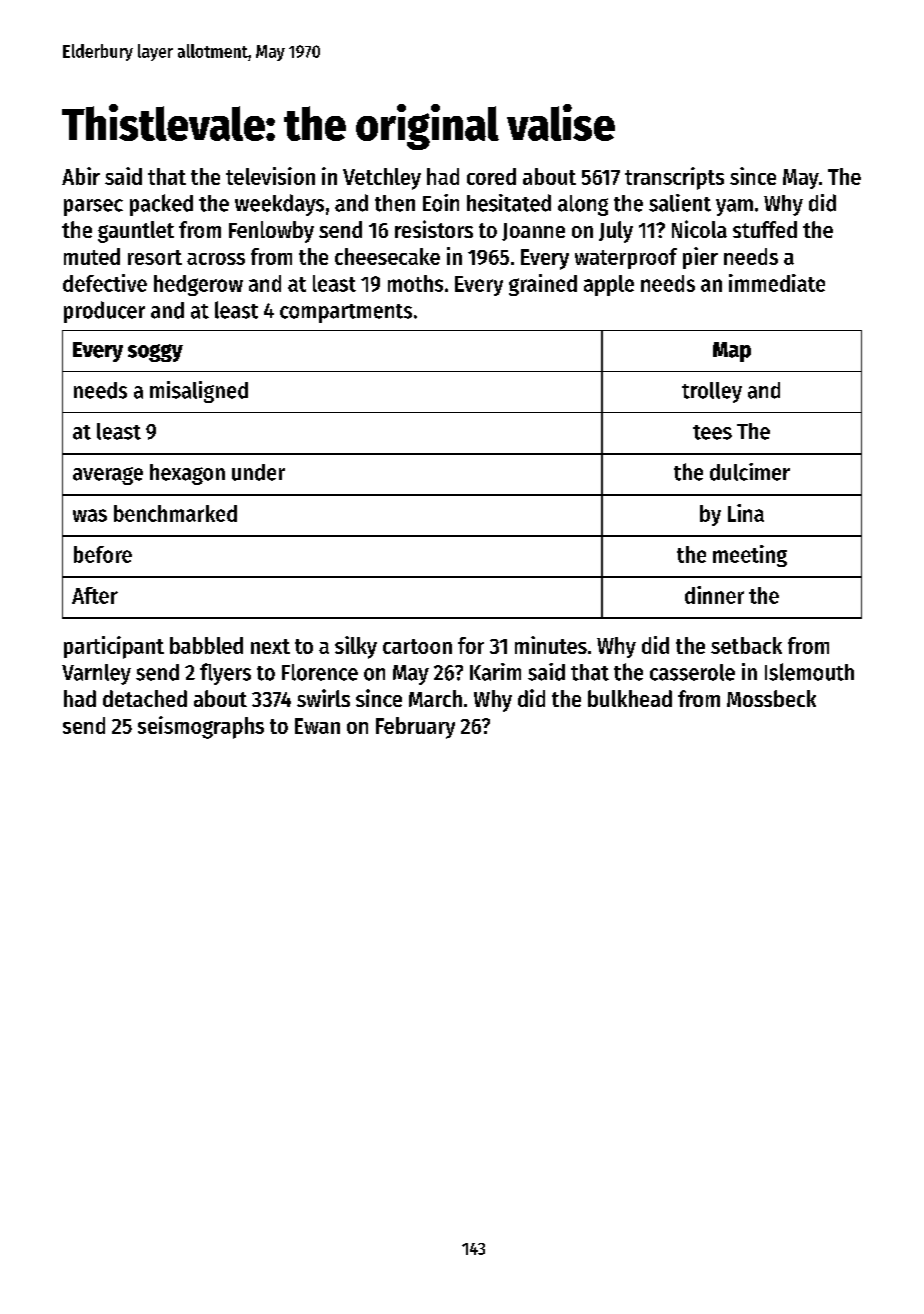  I want to click on tees, so click(712, 432).
